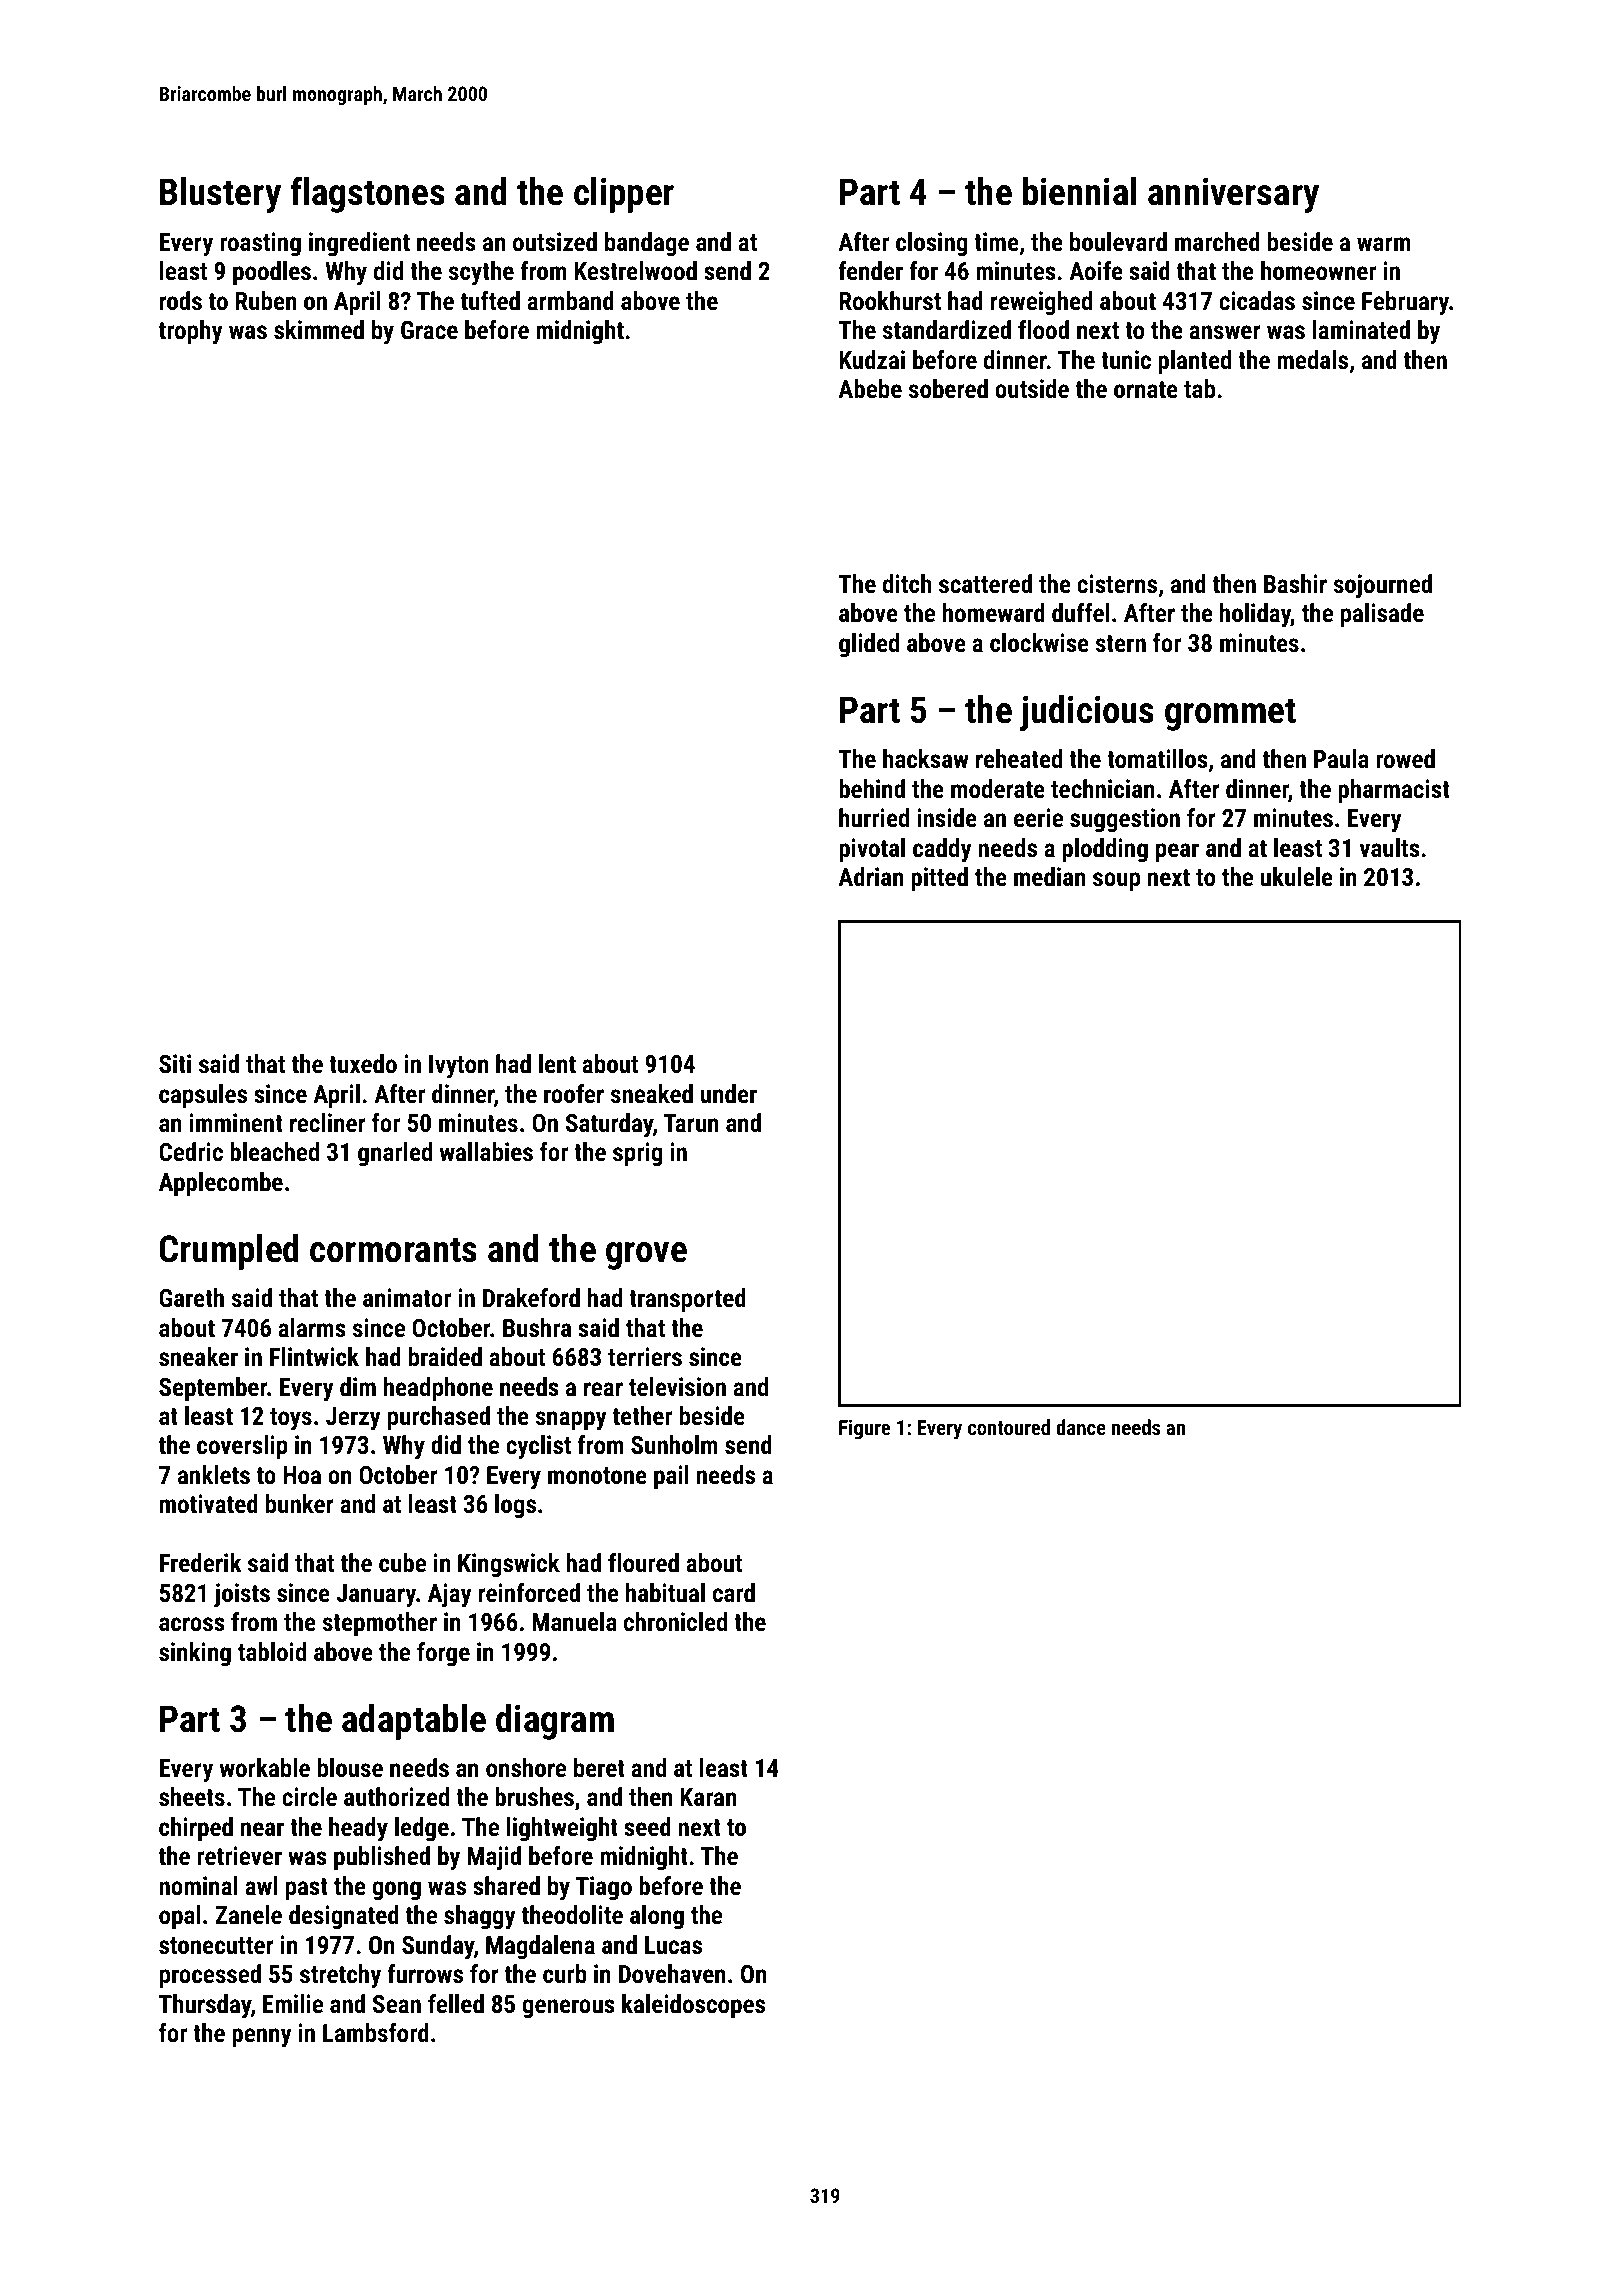 The image size is (1620, 2292). Describe the element at coordinates (191, 332) in the page. I see `trophy` at that location.
